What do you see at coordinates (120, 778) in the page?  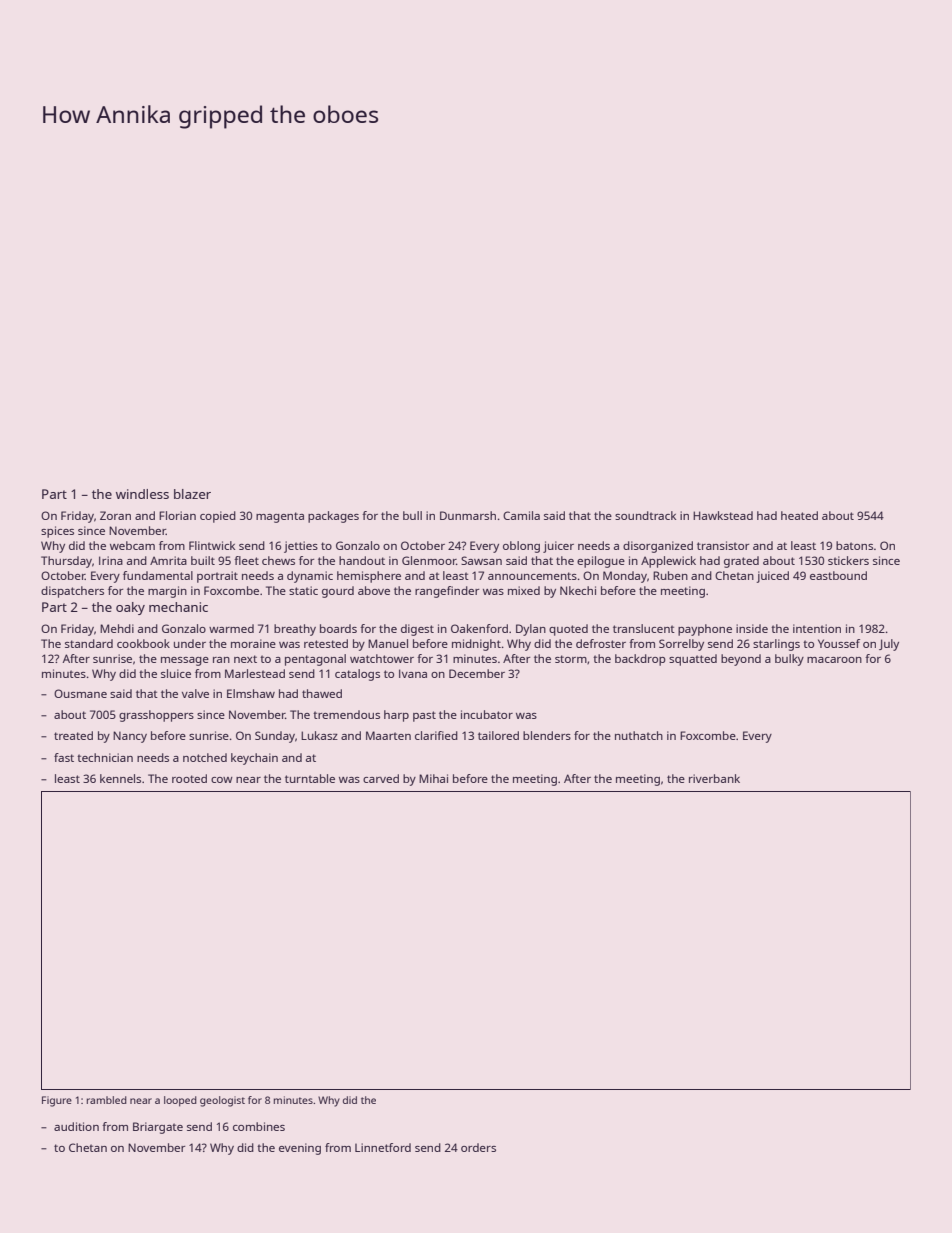 I see `kennels` at bounding box center [120, 778].
